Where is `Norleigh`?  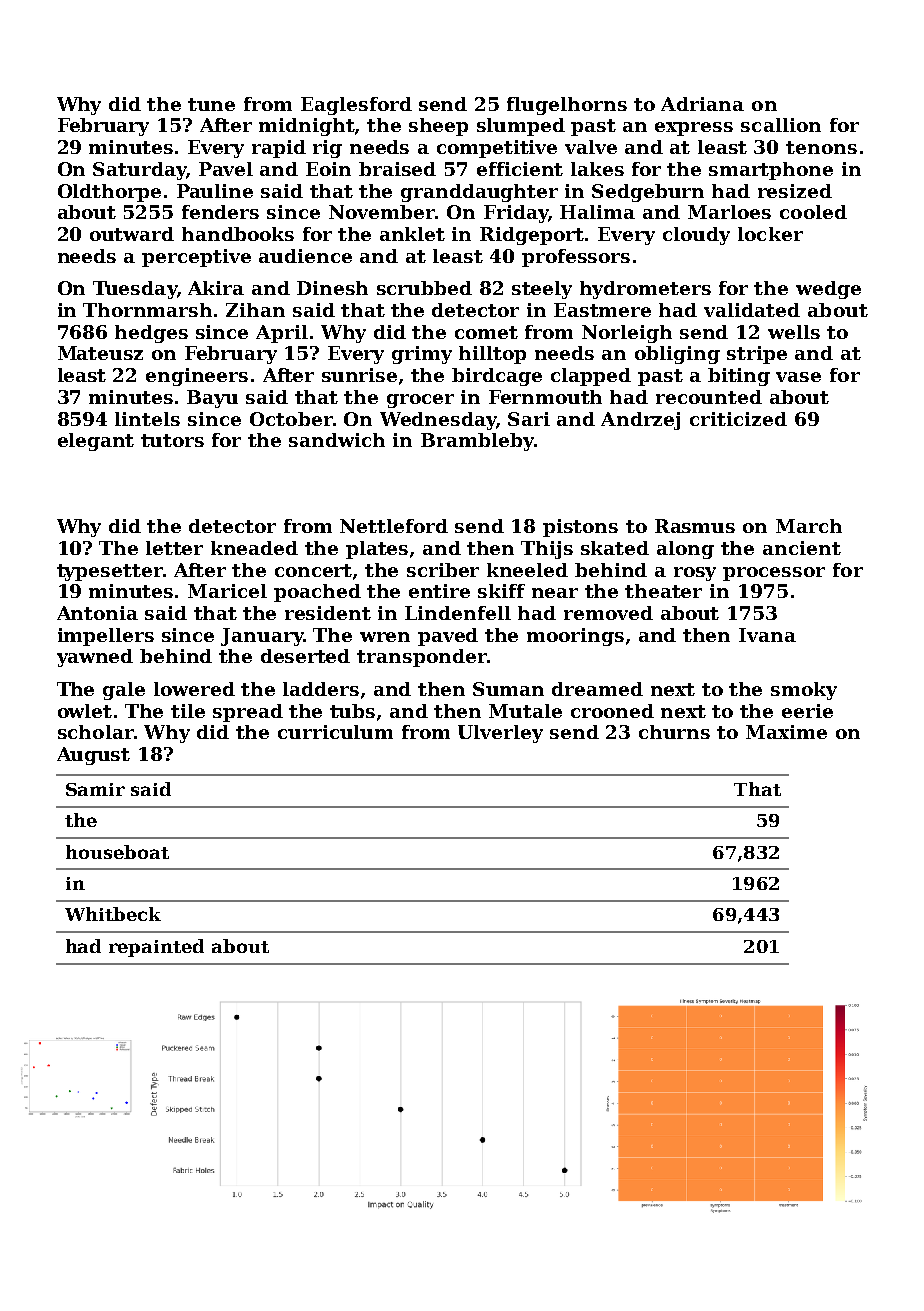
Norleigh is located at coordinates (627, 334).
